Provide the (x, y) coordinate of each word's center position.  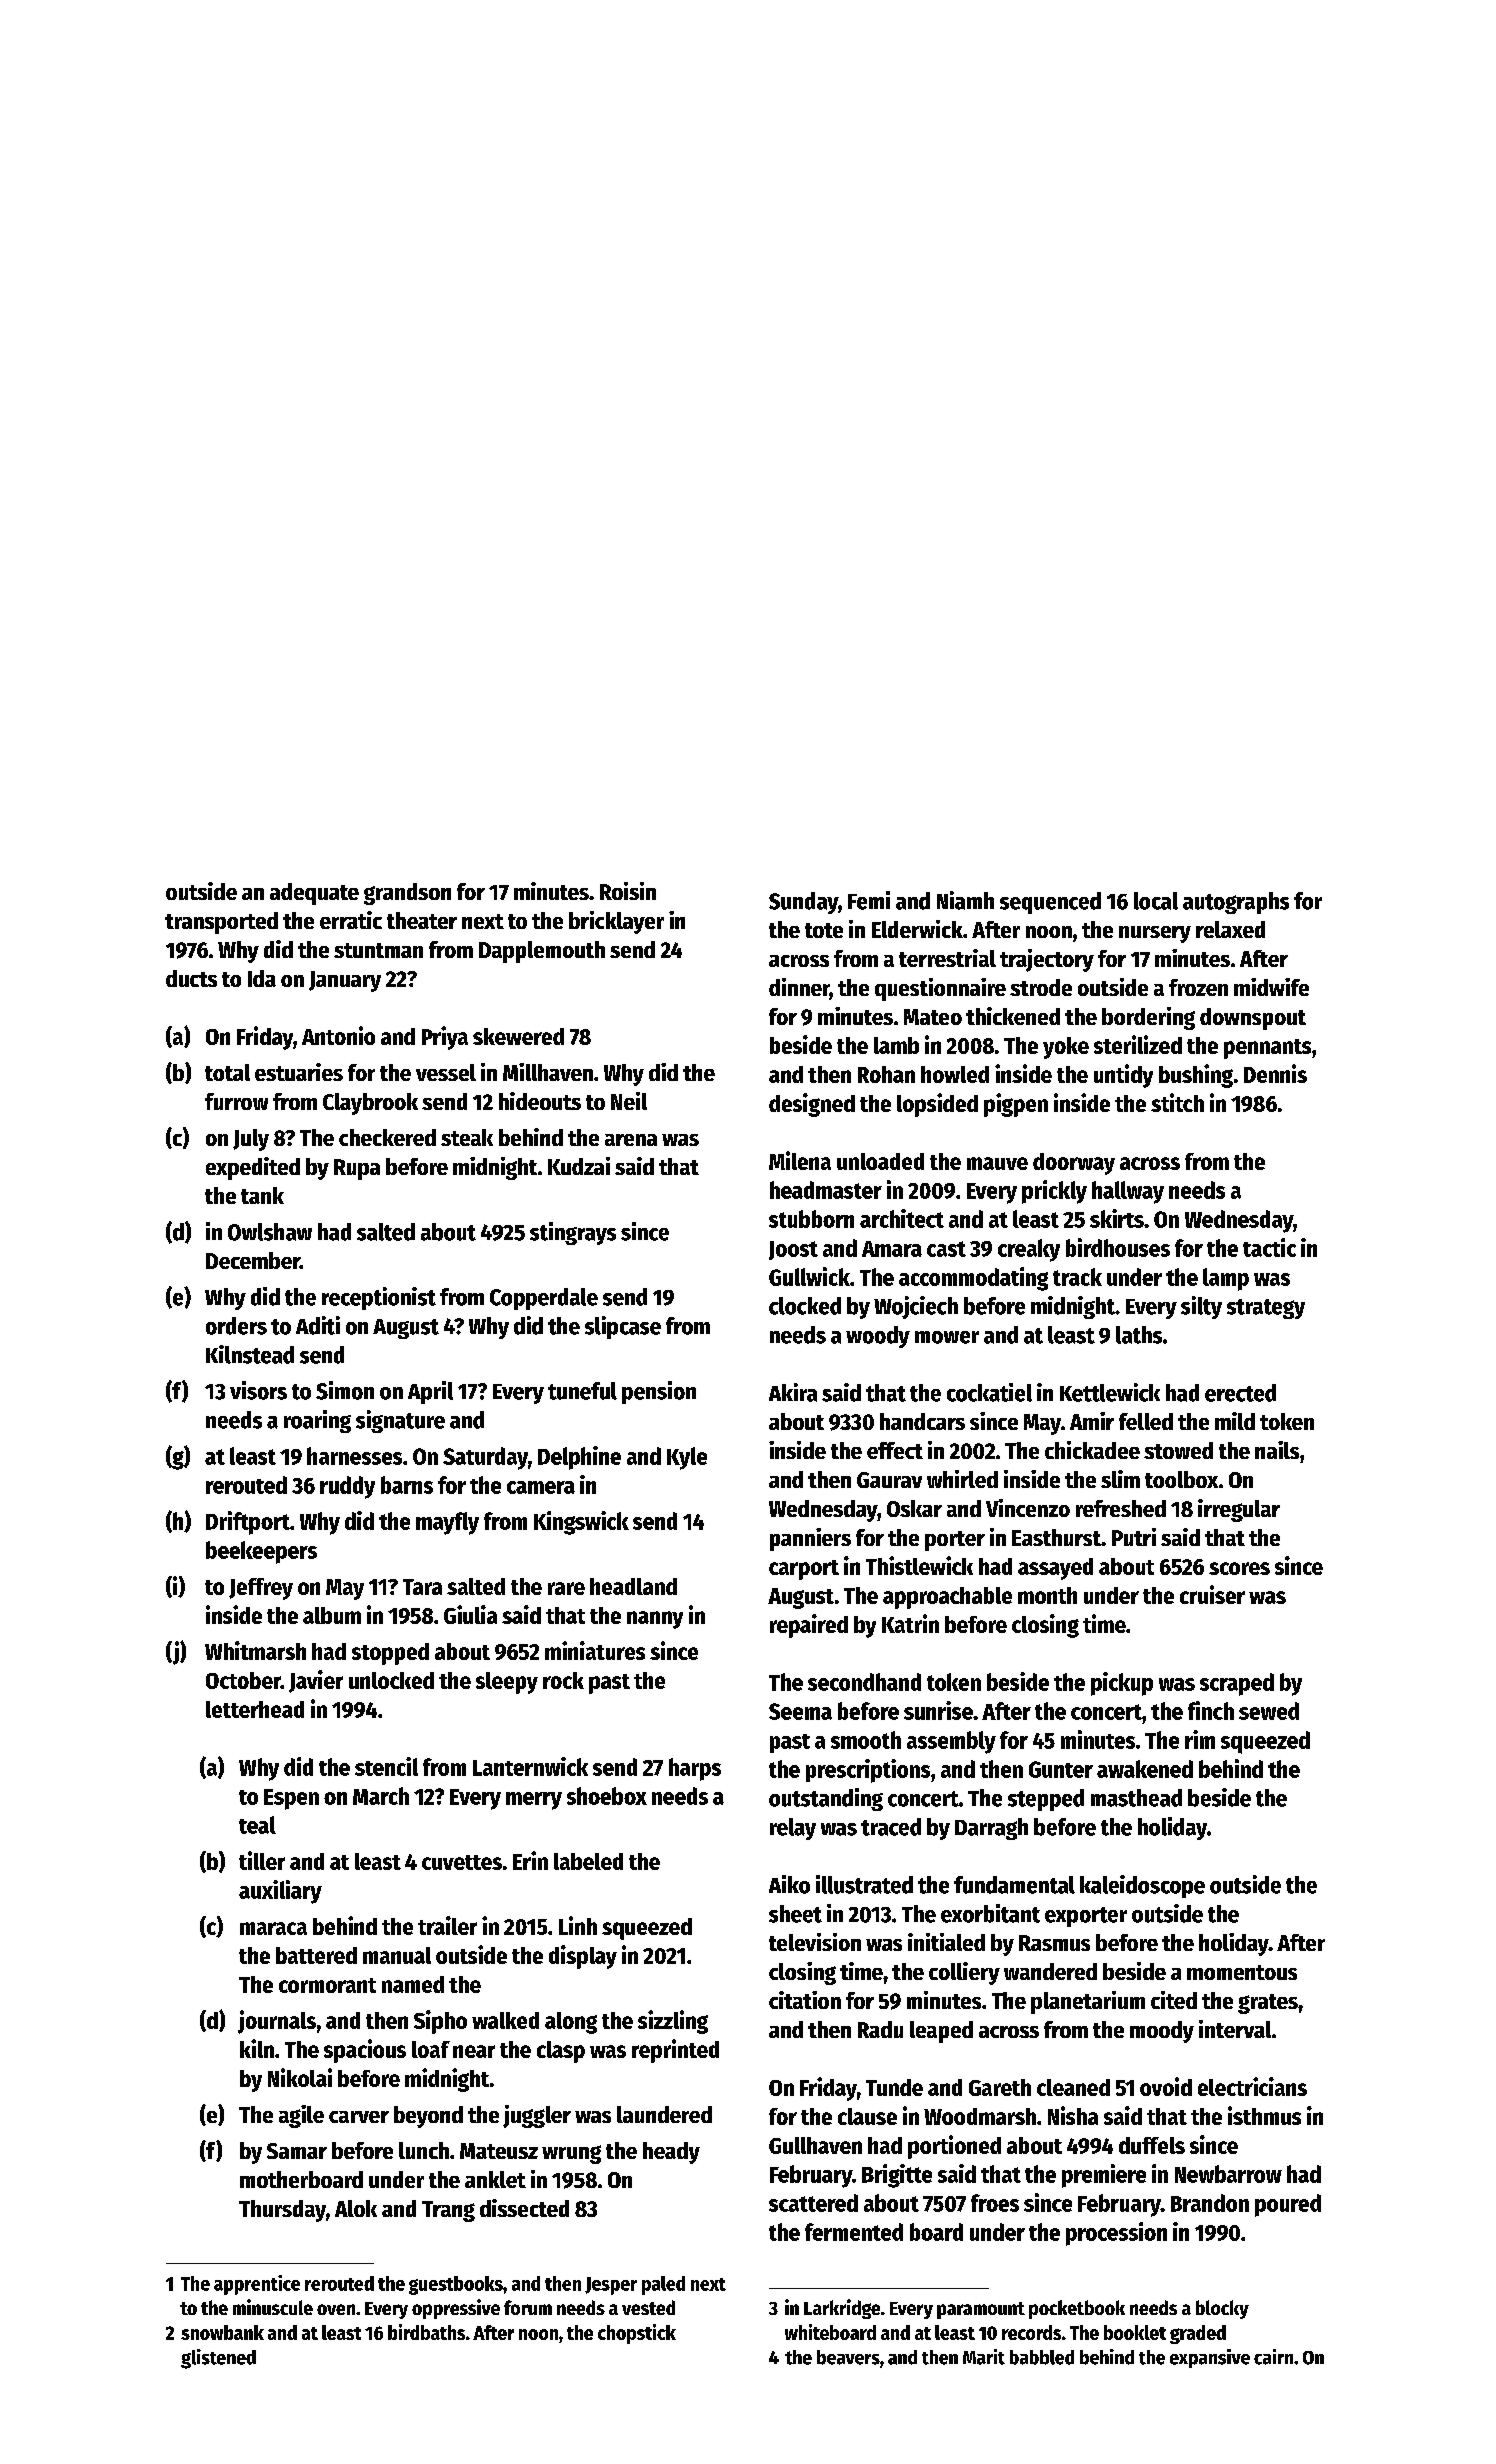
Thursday (282, 2211)
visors (258, 1390)
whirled (962, 1479)
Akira (793, 1392)
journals (277, 2022)
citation (805, 2000)
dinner (799, 988)
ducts (191, 978)
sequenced (1050, 903)
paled (663, 2285)
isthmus (1264, 2115)
